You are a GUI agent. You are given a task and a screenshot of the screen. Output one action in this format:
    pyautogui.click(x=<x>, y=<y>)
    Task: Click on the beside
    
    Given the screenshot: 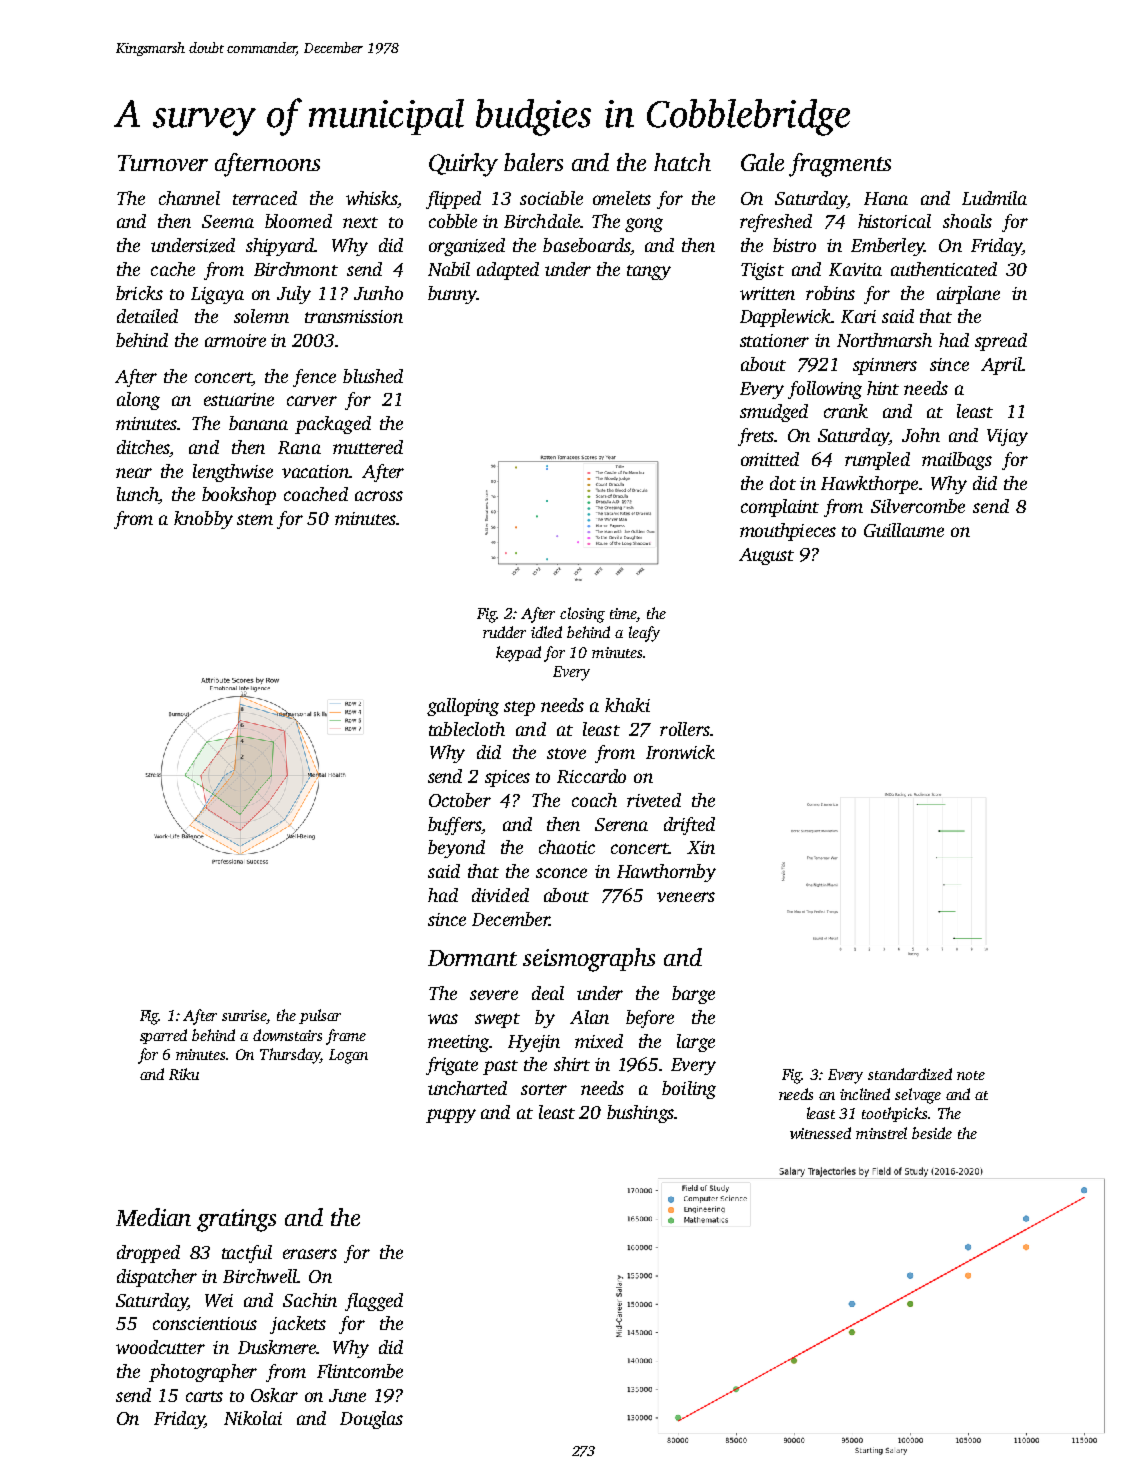 What is the action you would take?
    pyautogui.click(x=932, y=1133)
